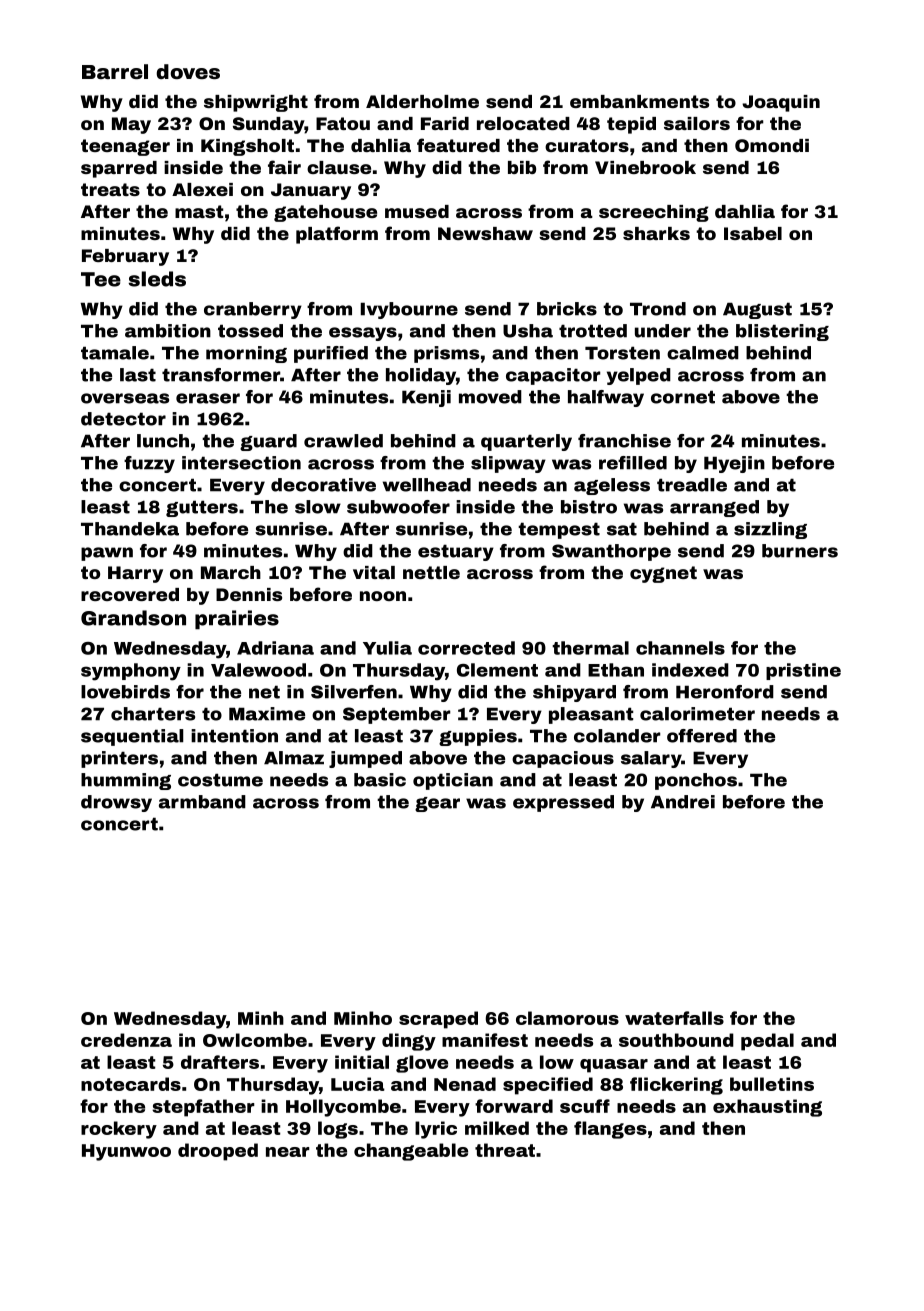 This screenshot has width=924, height=1311. Describe the element at coordinates (199, 211) in the screenshot. I see `mast` at that location.
